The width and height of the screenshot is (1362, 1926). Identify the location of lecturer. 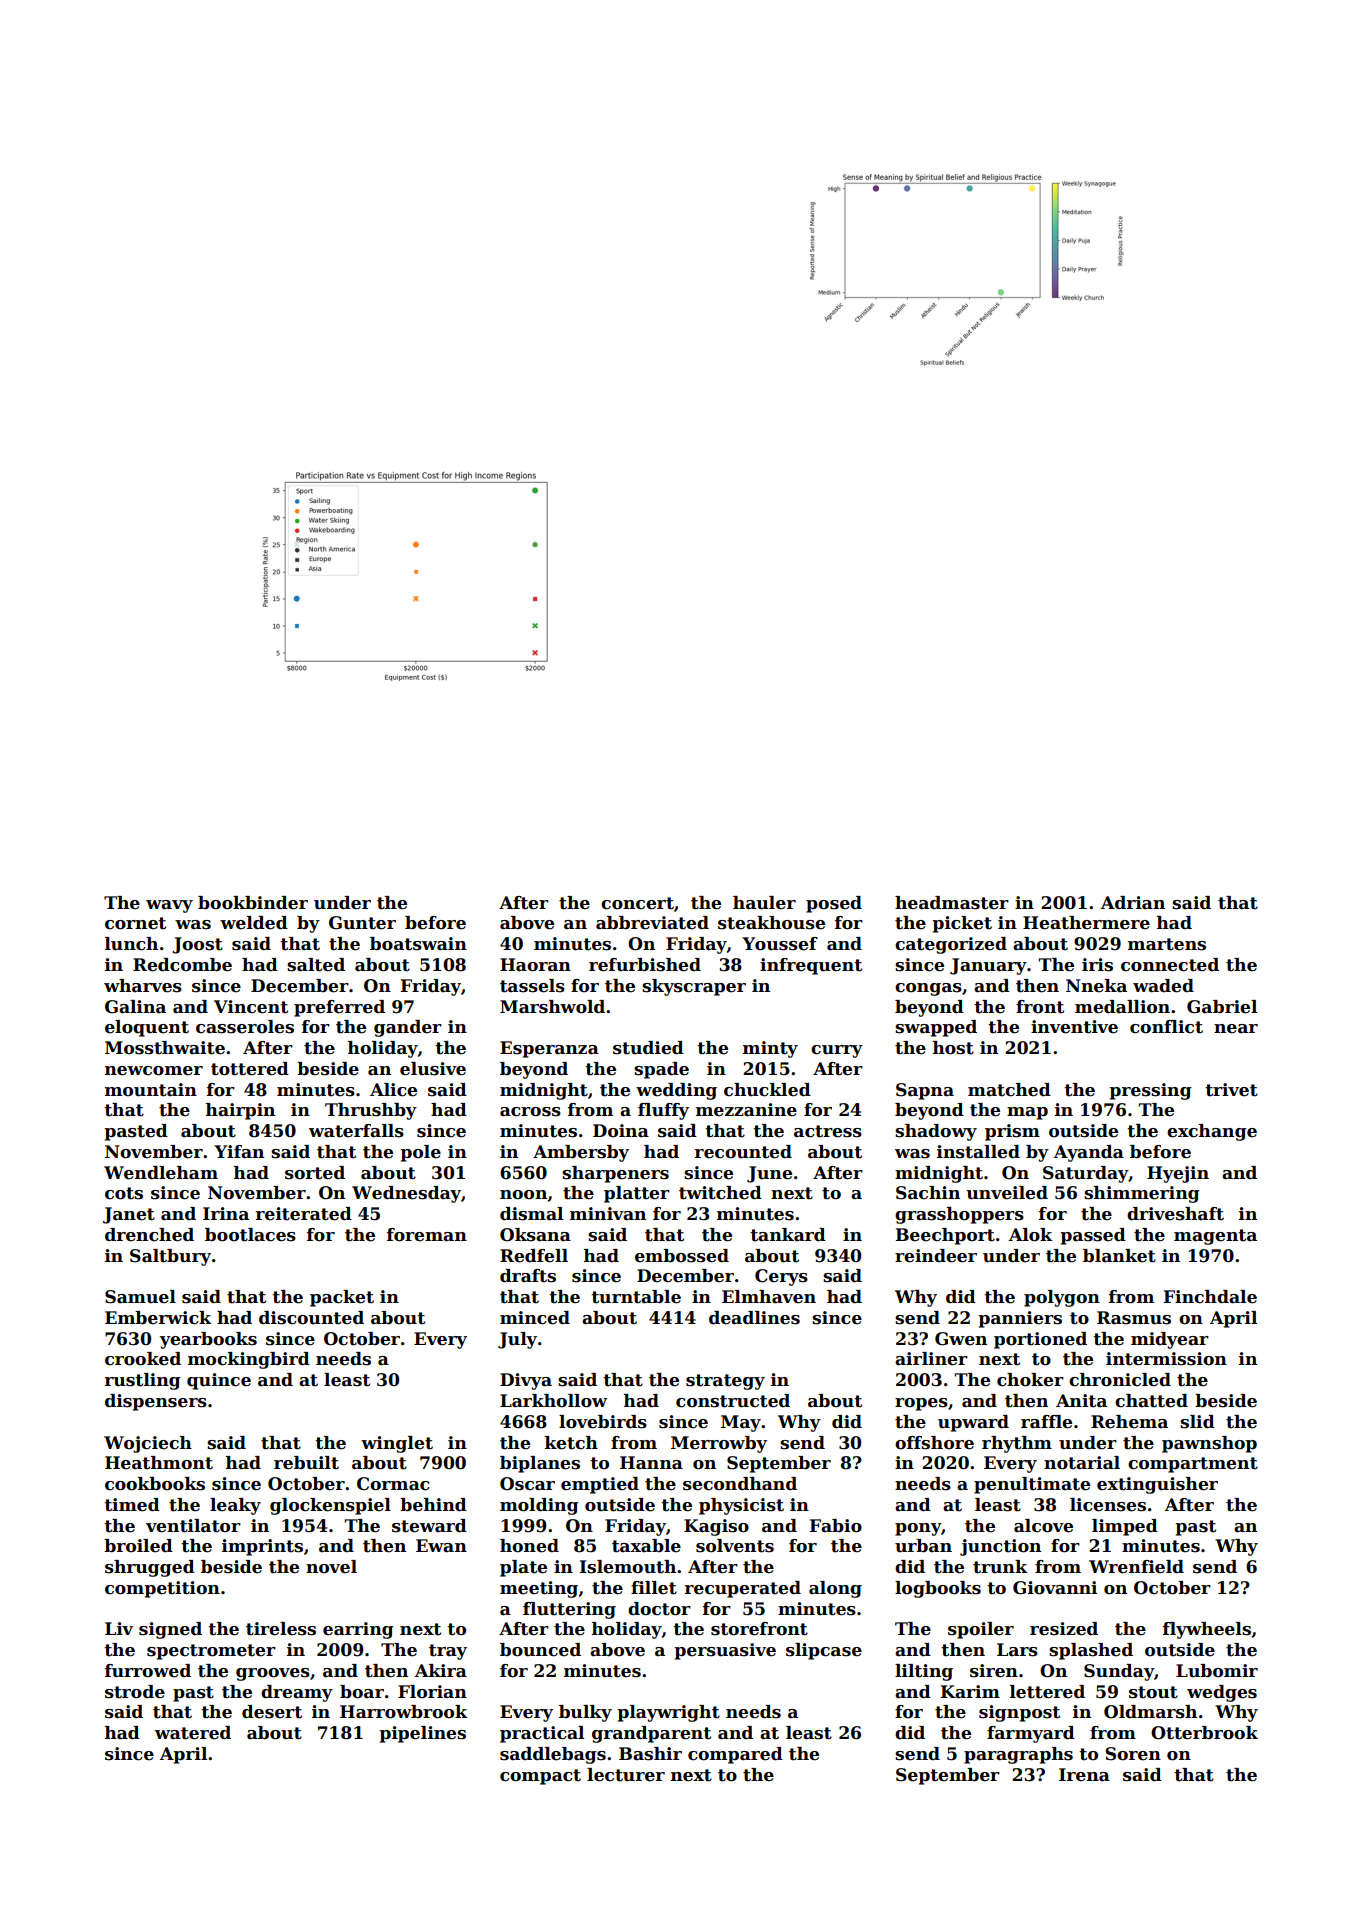
(626, 1775).
